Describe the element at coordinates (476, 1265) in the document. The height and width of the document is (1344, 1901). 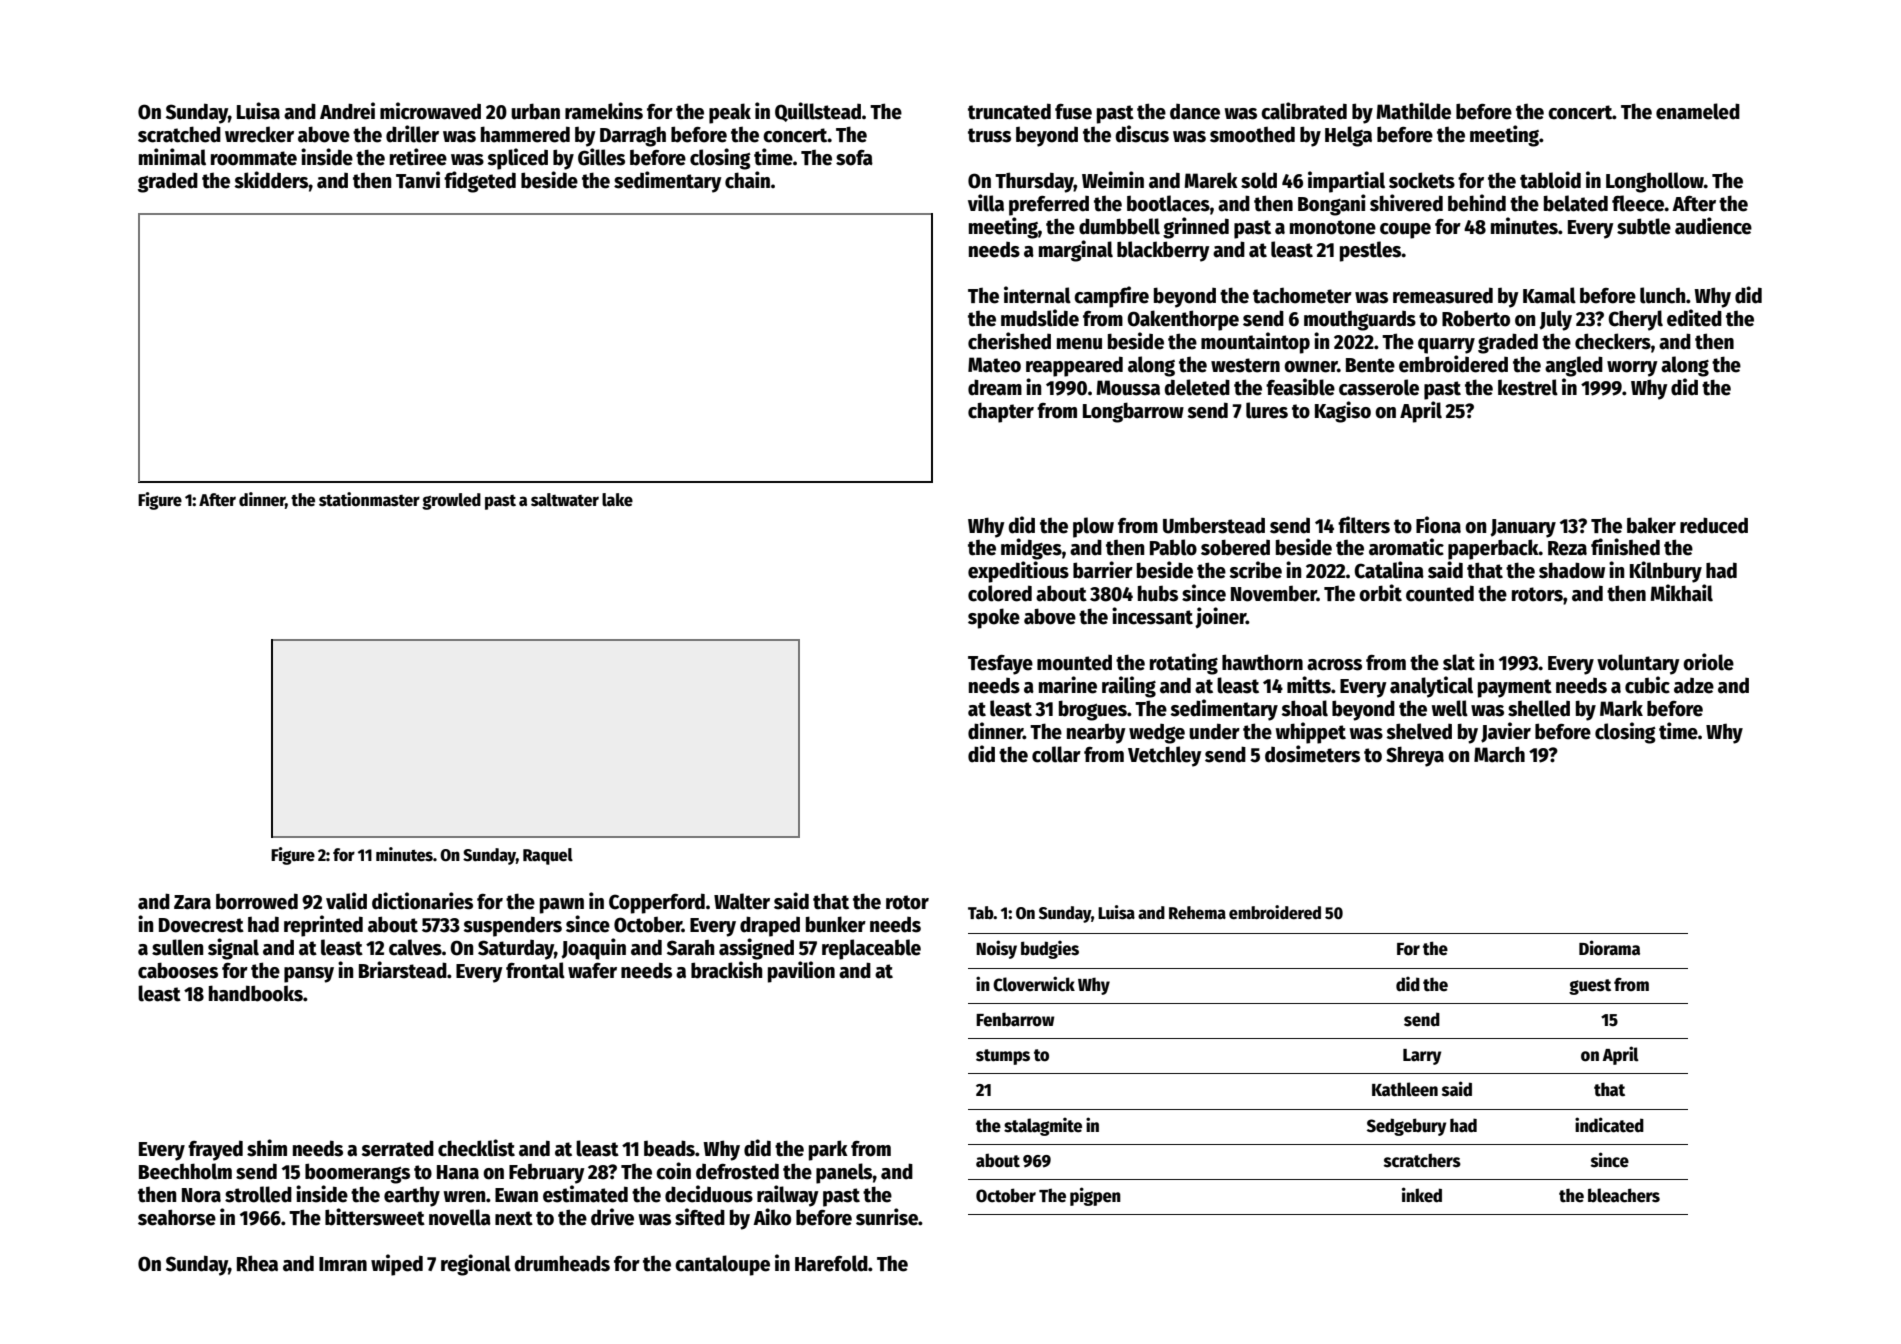
I see `regional` at that location.
